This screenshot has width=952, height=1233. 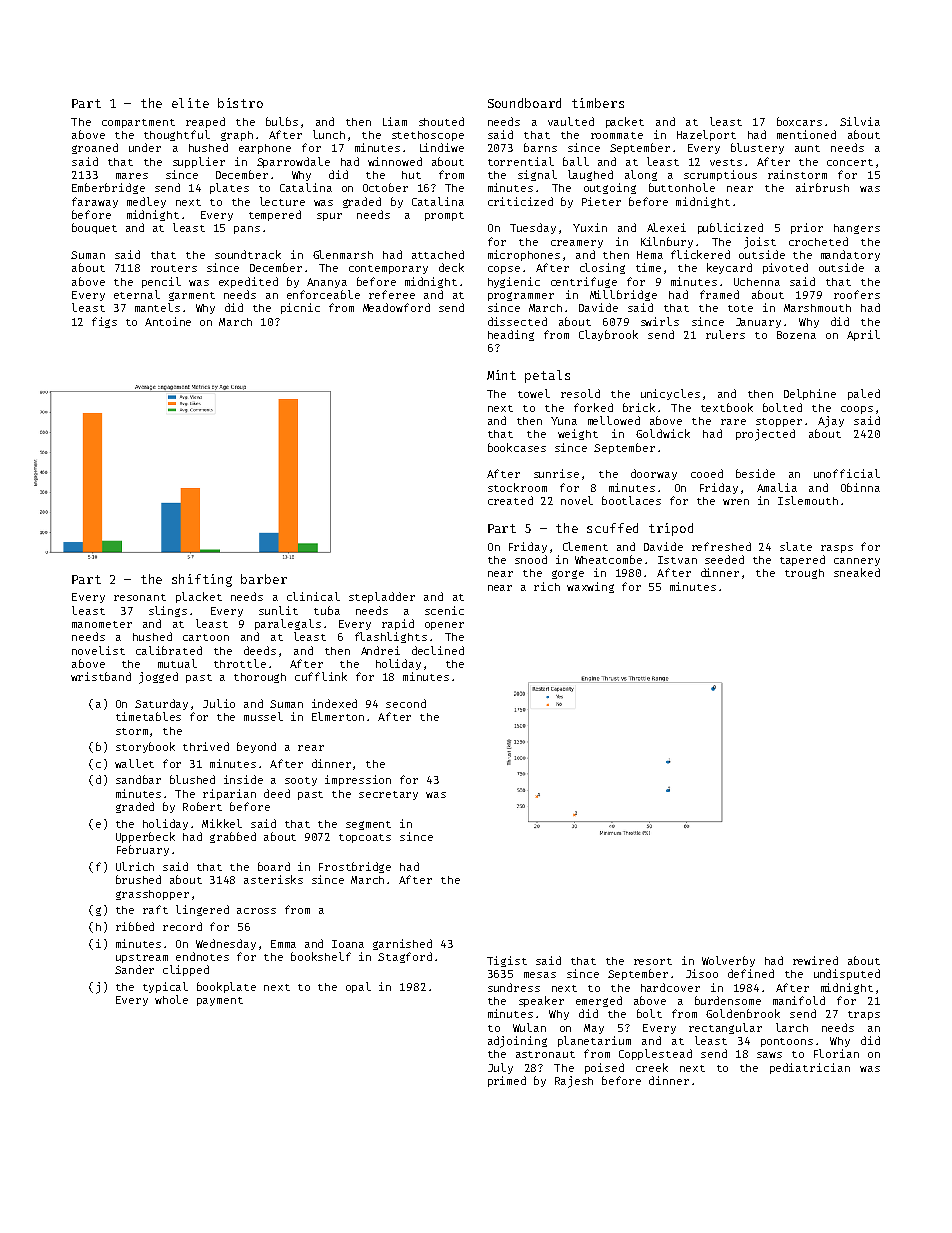 What do you see at coordinates (720, 175) in the screenshot?
I see `scrumptious` at bounding box center [720, 175].
